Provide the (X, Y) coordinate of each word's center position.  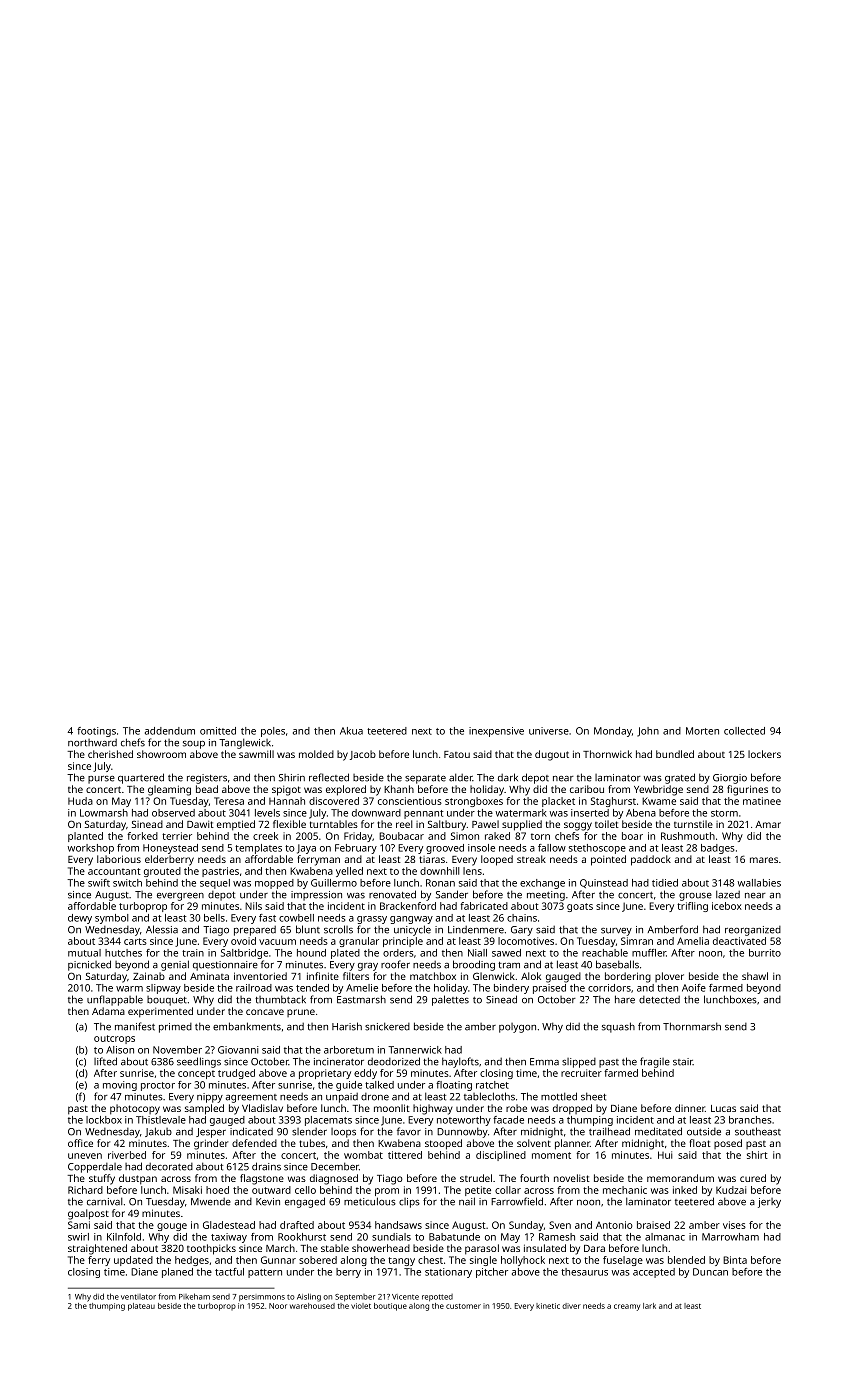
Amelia (693, 941)
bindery (511, 989)
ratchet (492, 1085)
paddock (651, 860)
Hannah (287, 801)
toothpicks (211, 1249)
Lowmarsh (104, 813)
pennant (424, 814)
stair (683, 1062)
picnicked (89, 965)
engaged (305, 1202)
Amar (768, 824)
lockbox (104, 1120)
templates (258, 849)
